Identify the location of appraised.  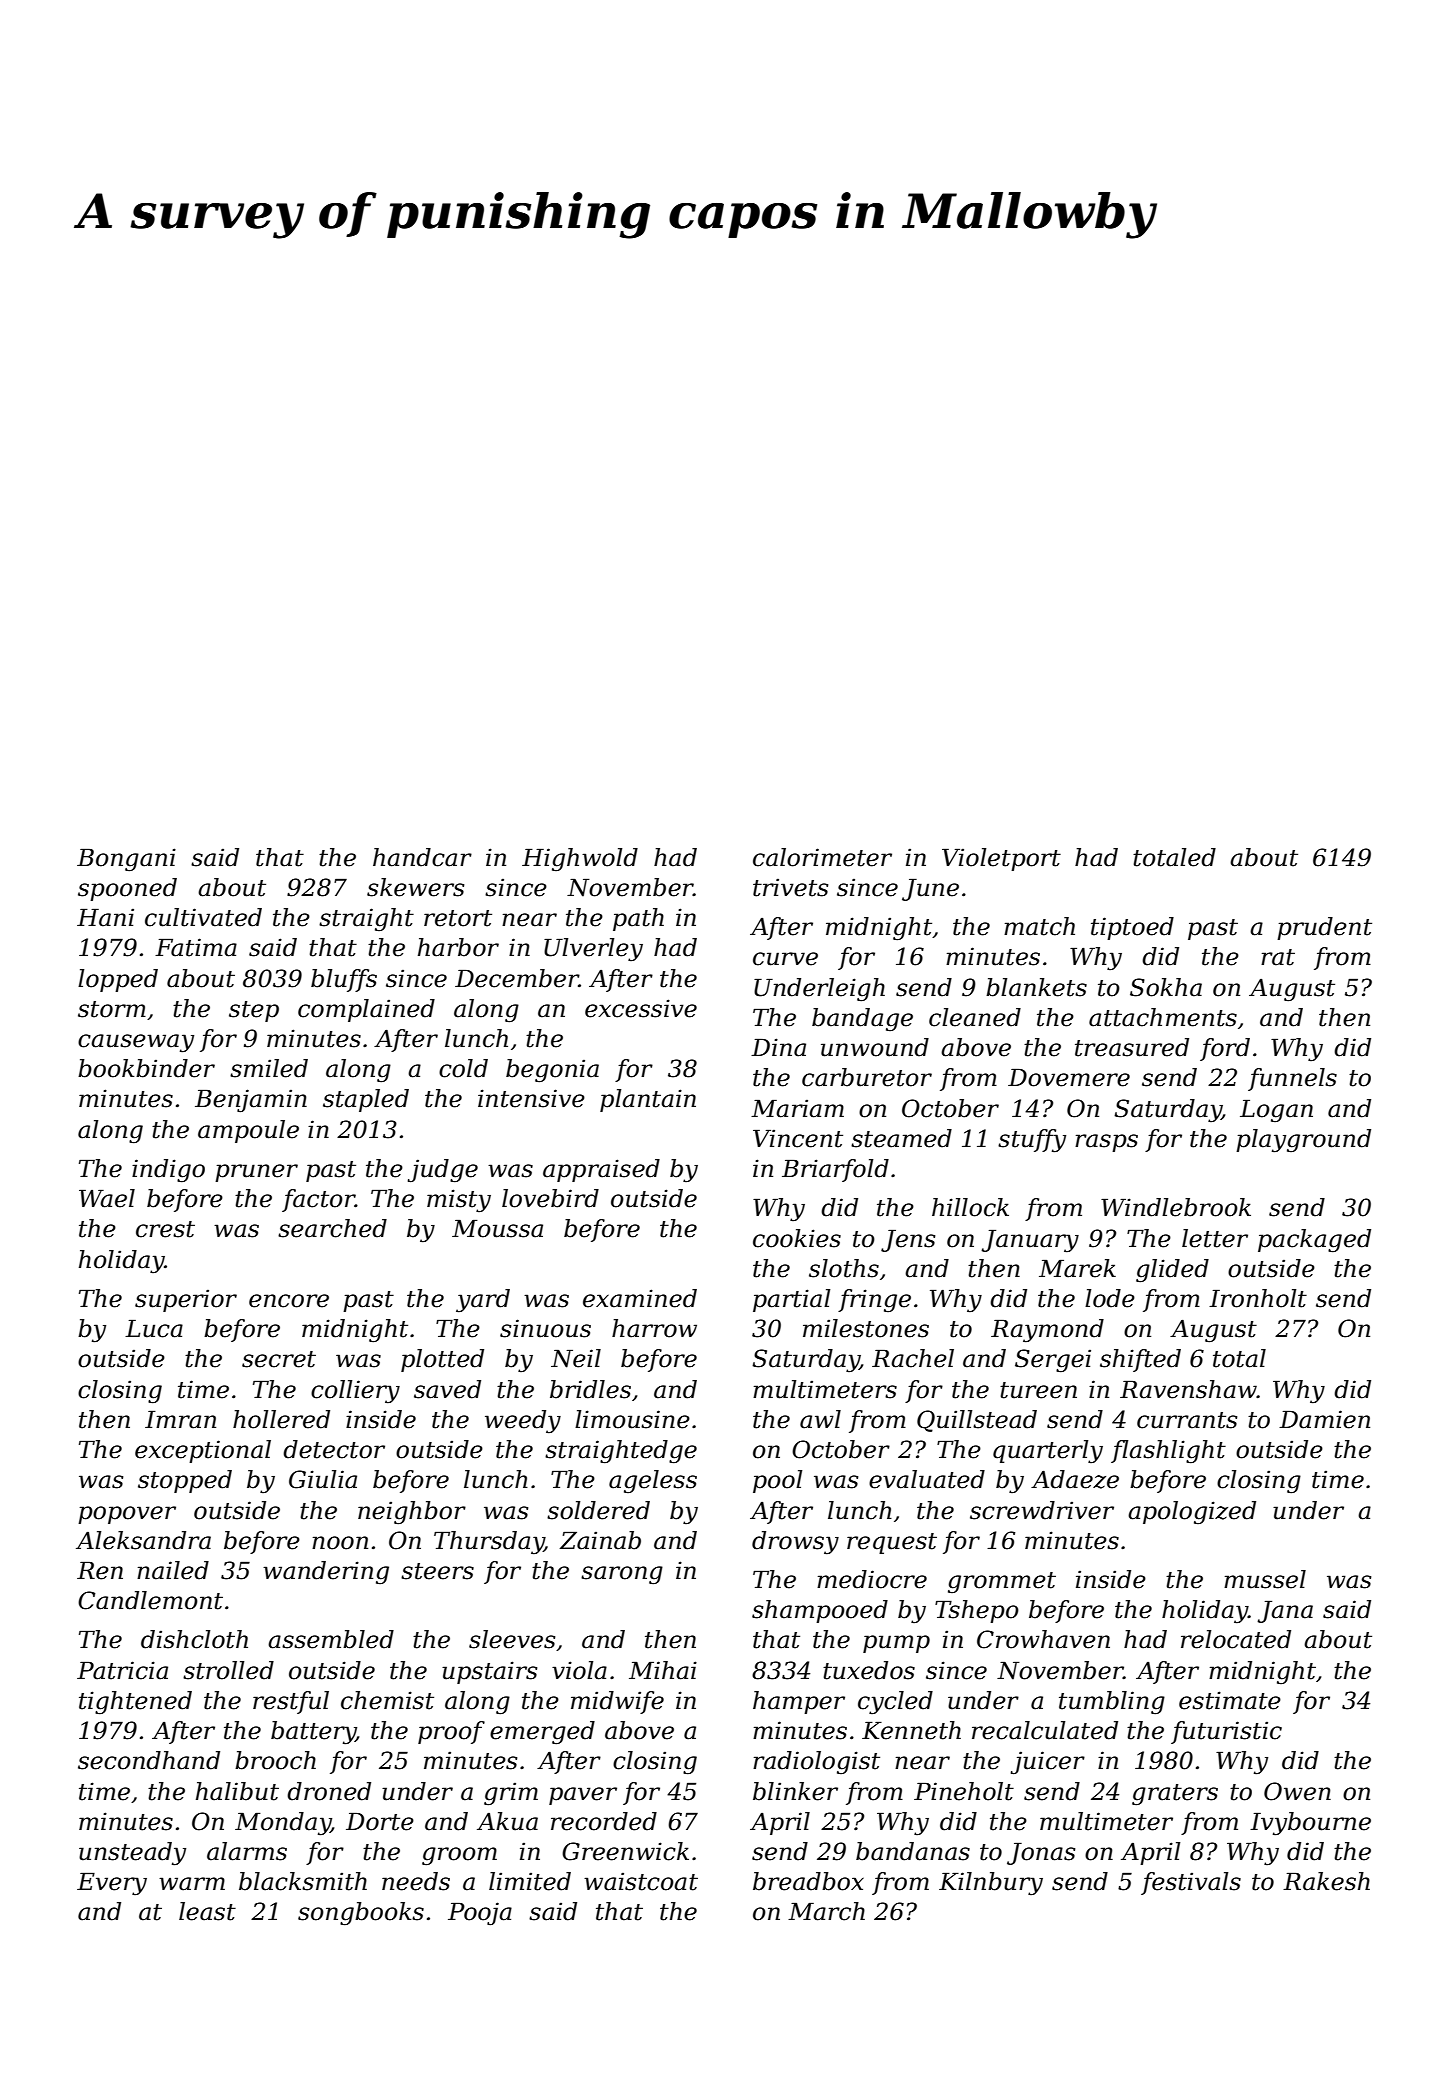
(601, 1170).
